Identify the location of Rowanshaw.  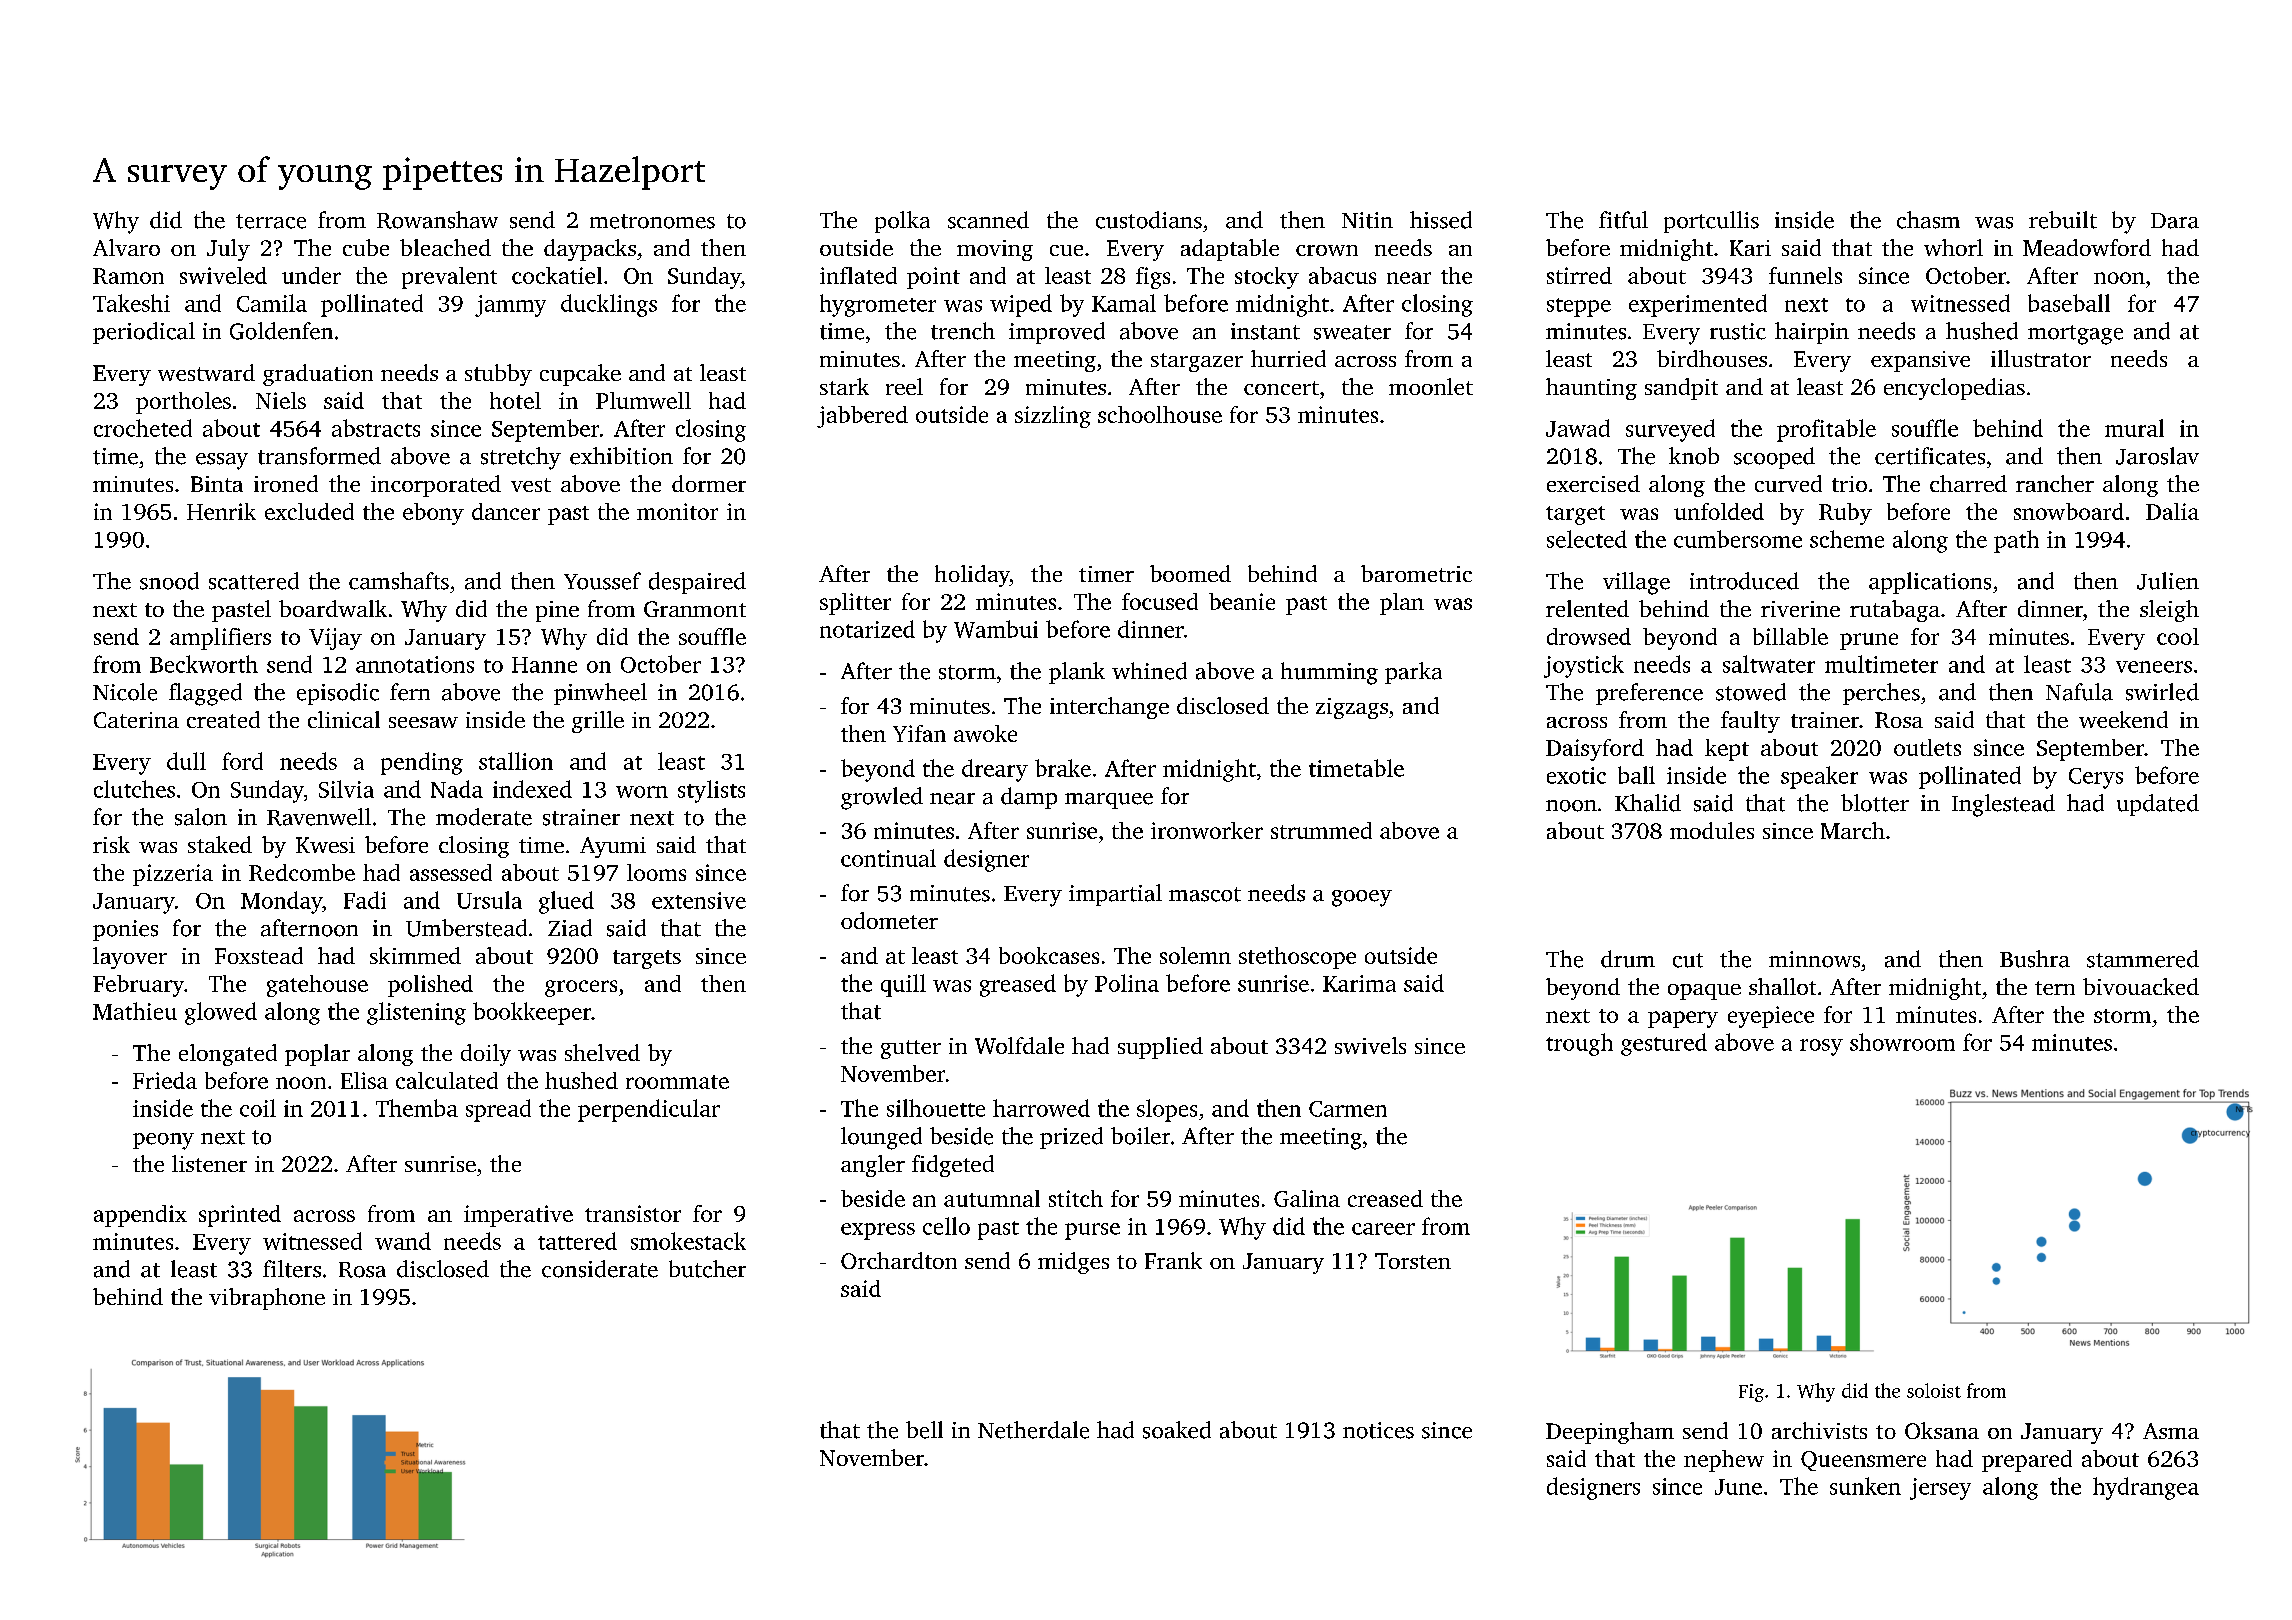
(437, 220).
